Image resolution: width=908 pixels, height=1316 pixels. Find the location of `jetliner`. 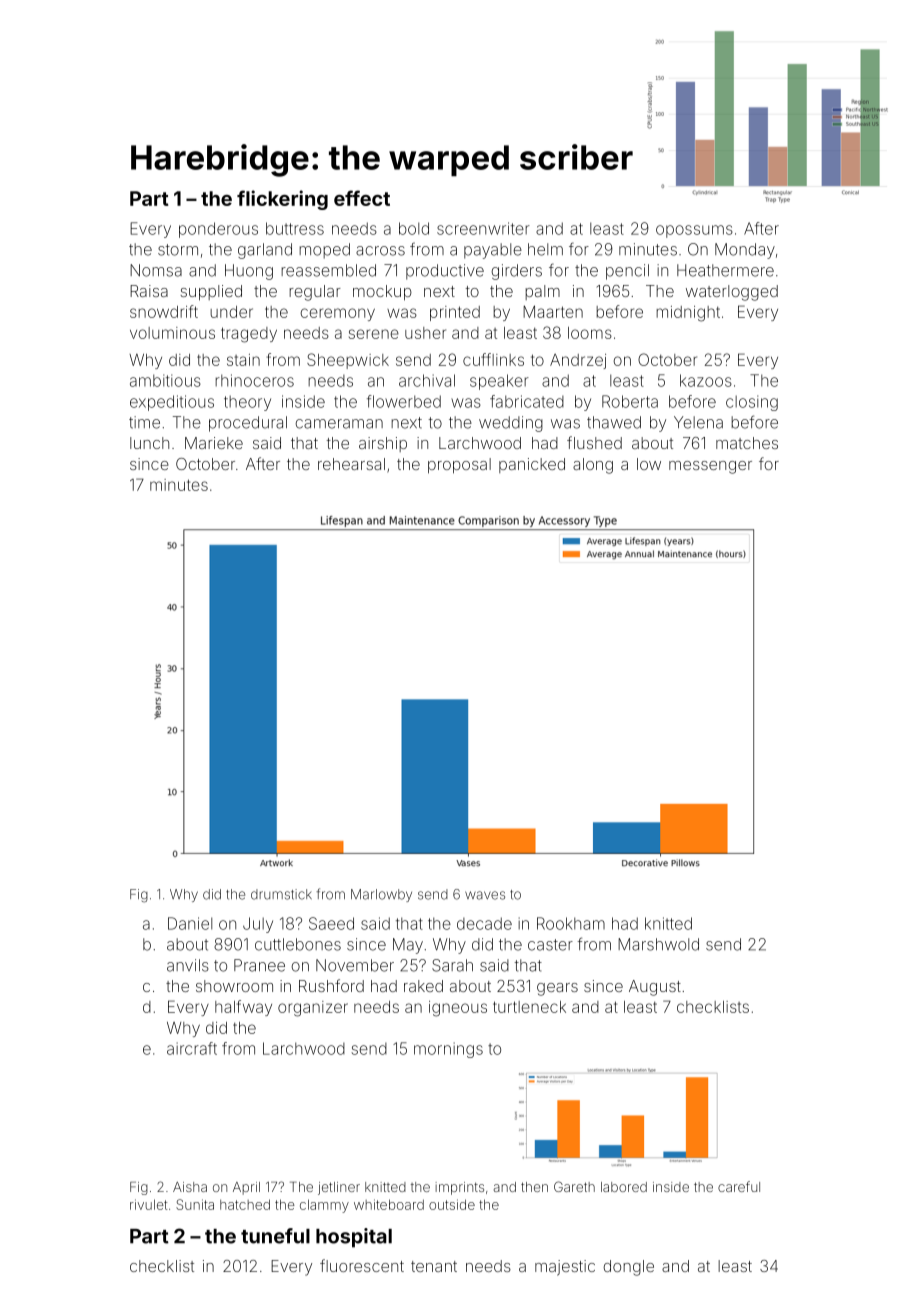

jetliner is located at coordinates (339, 1188).
